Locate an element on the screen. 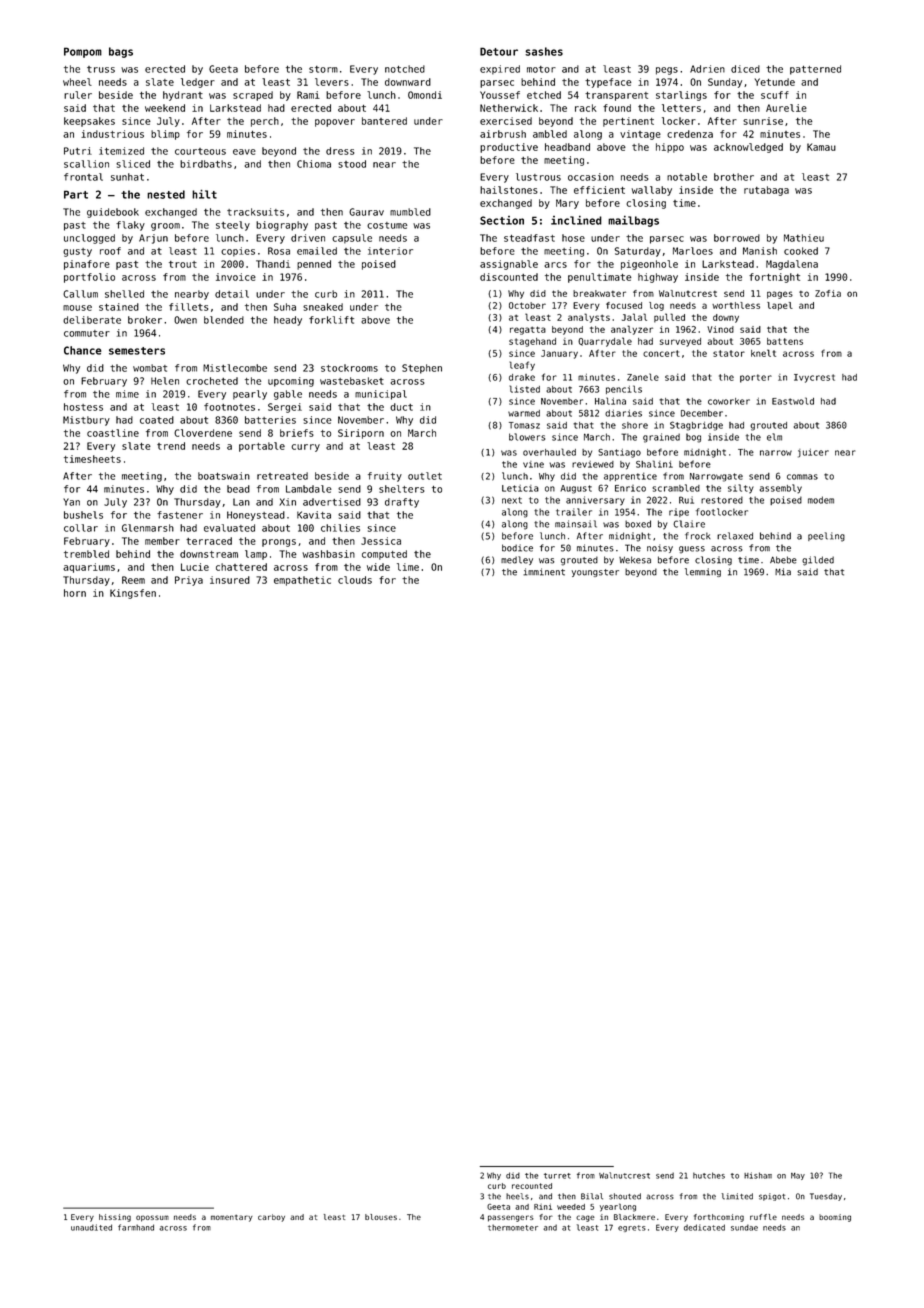  imminent is located at coordinates (544, 572).
